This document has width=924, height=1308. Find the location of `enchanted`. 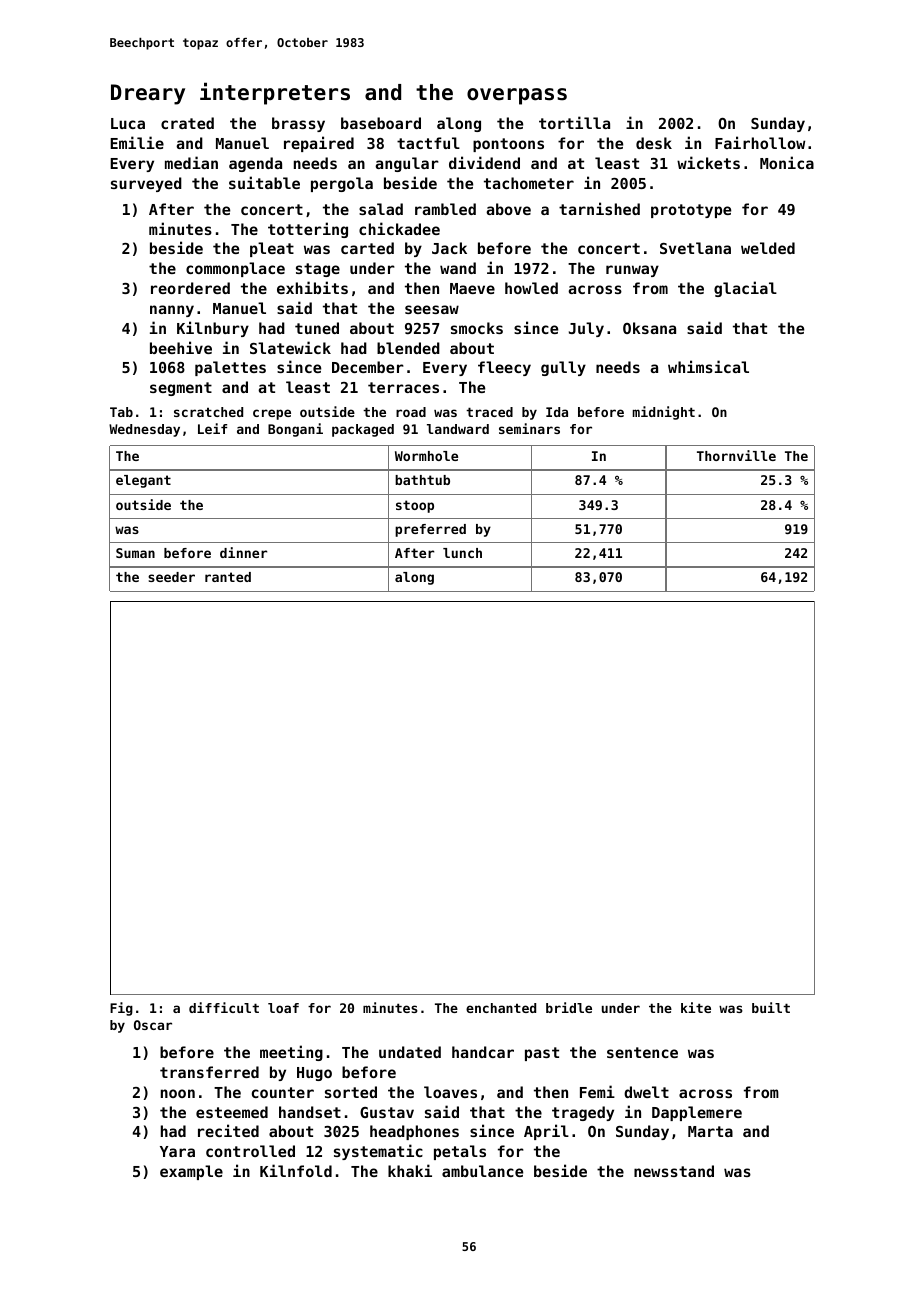

enchanted is located at coordinates (501, 1008).
